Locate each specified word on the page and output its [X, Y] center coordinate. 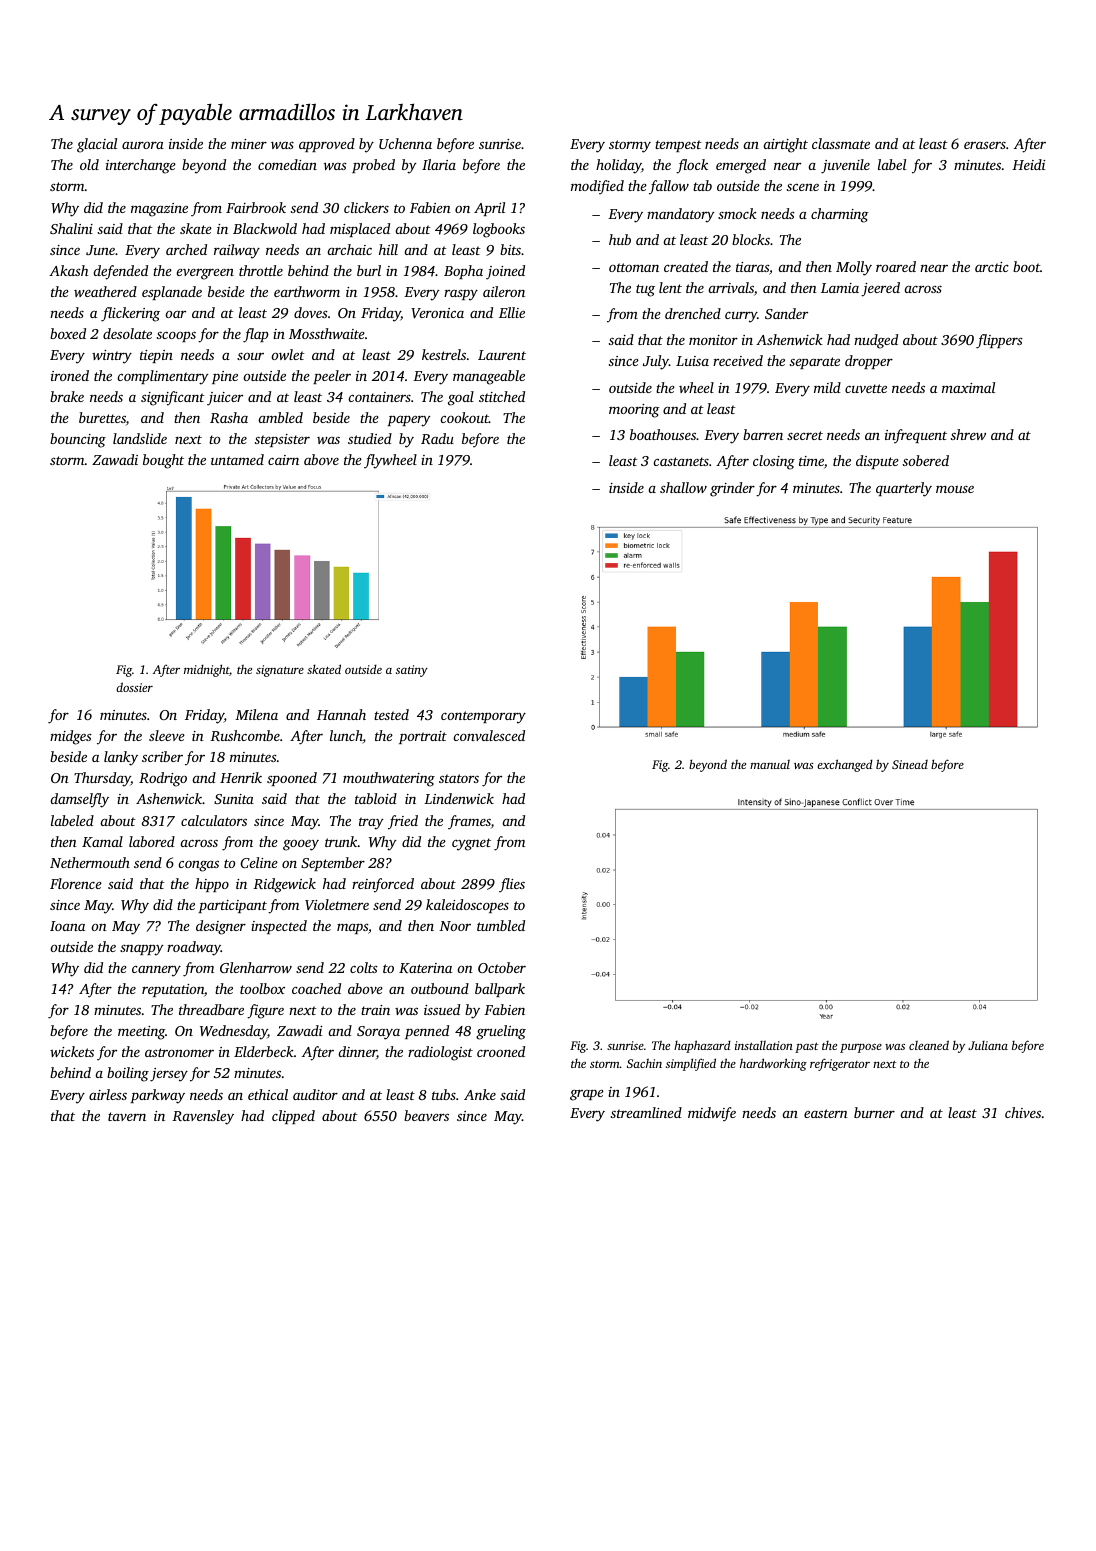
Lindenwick [459, 798]
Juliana [988, 1045]
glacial [97, 145]
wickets [72, 1051]
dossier [134, 687]
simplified [691, 1064]
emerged [741, 166]
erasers [985, 145]
